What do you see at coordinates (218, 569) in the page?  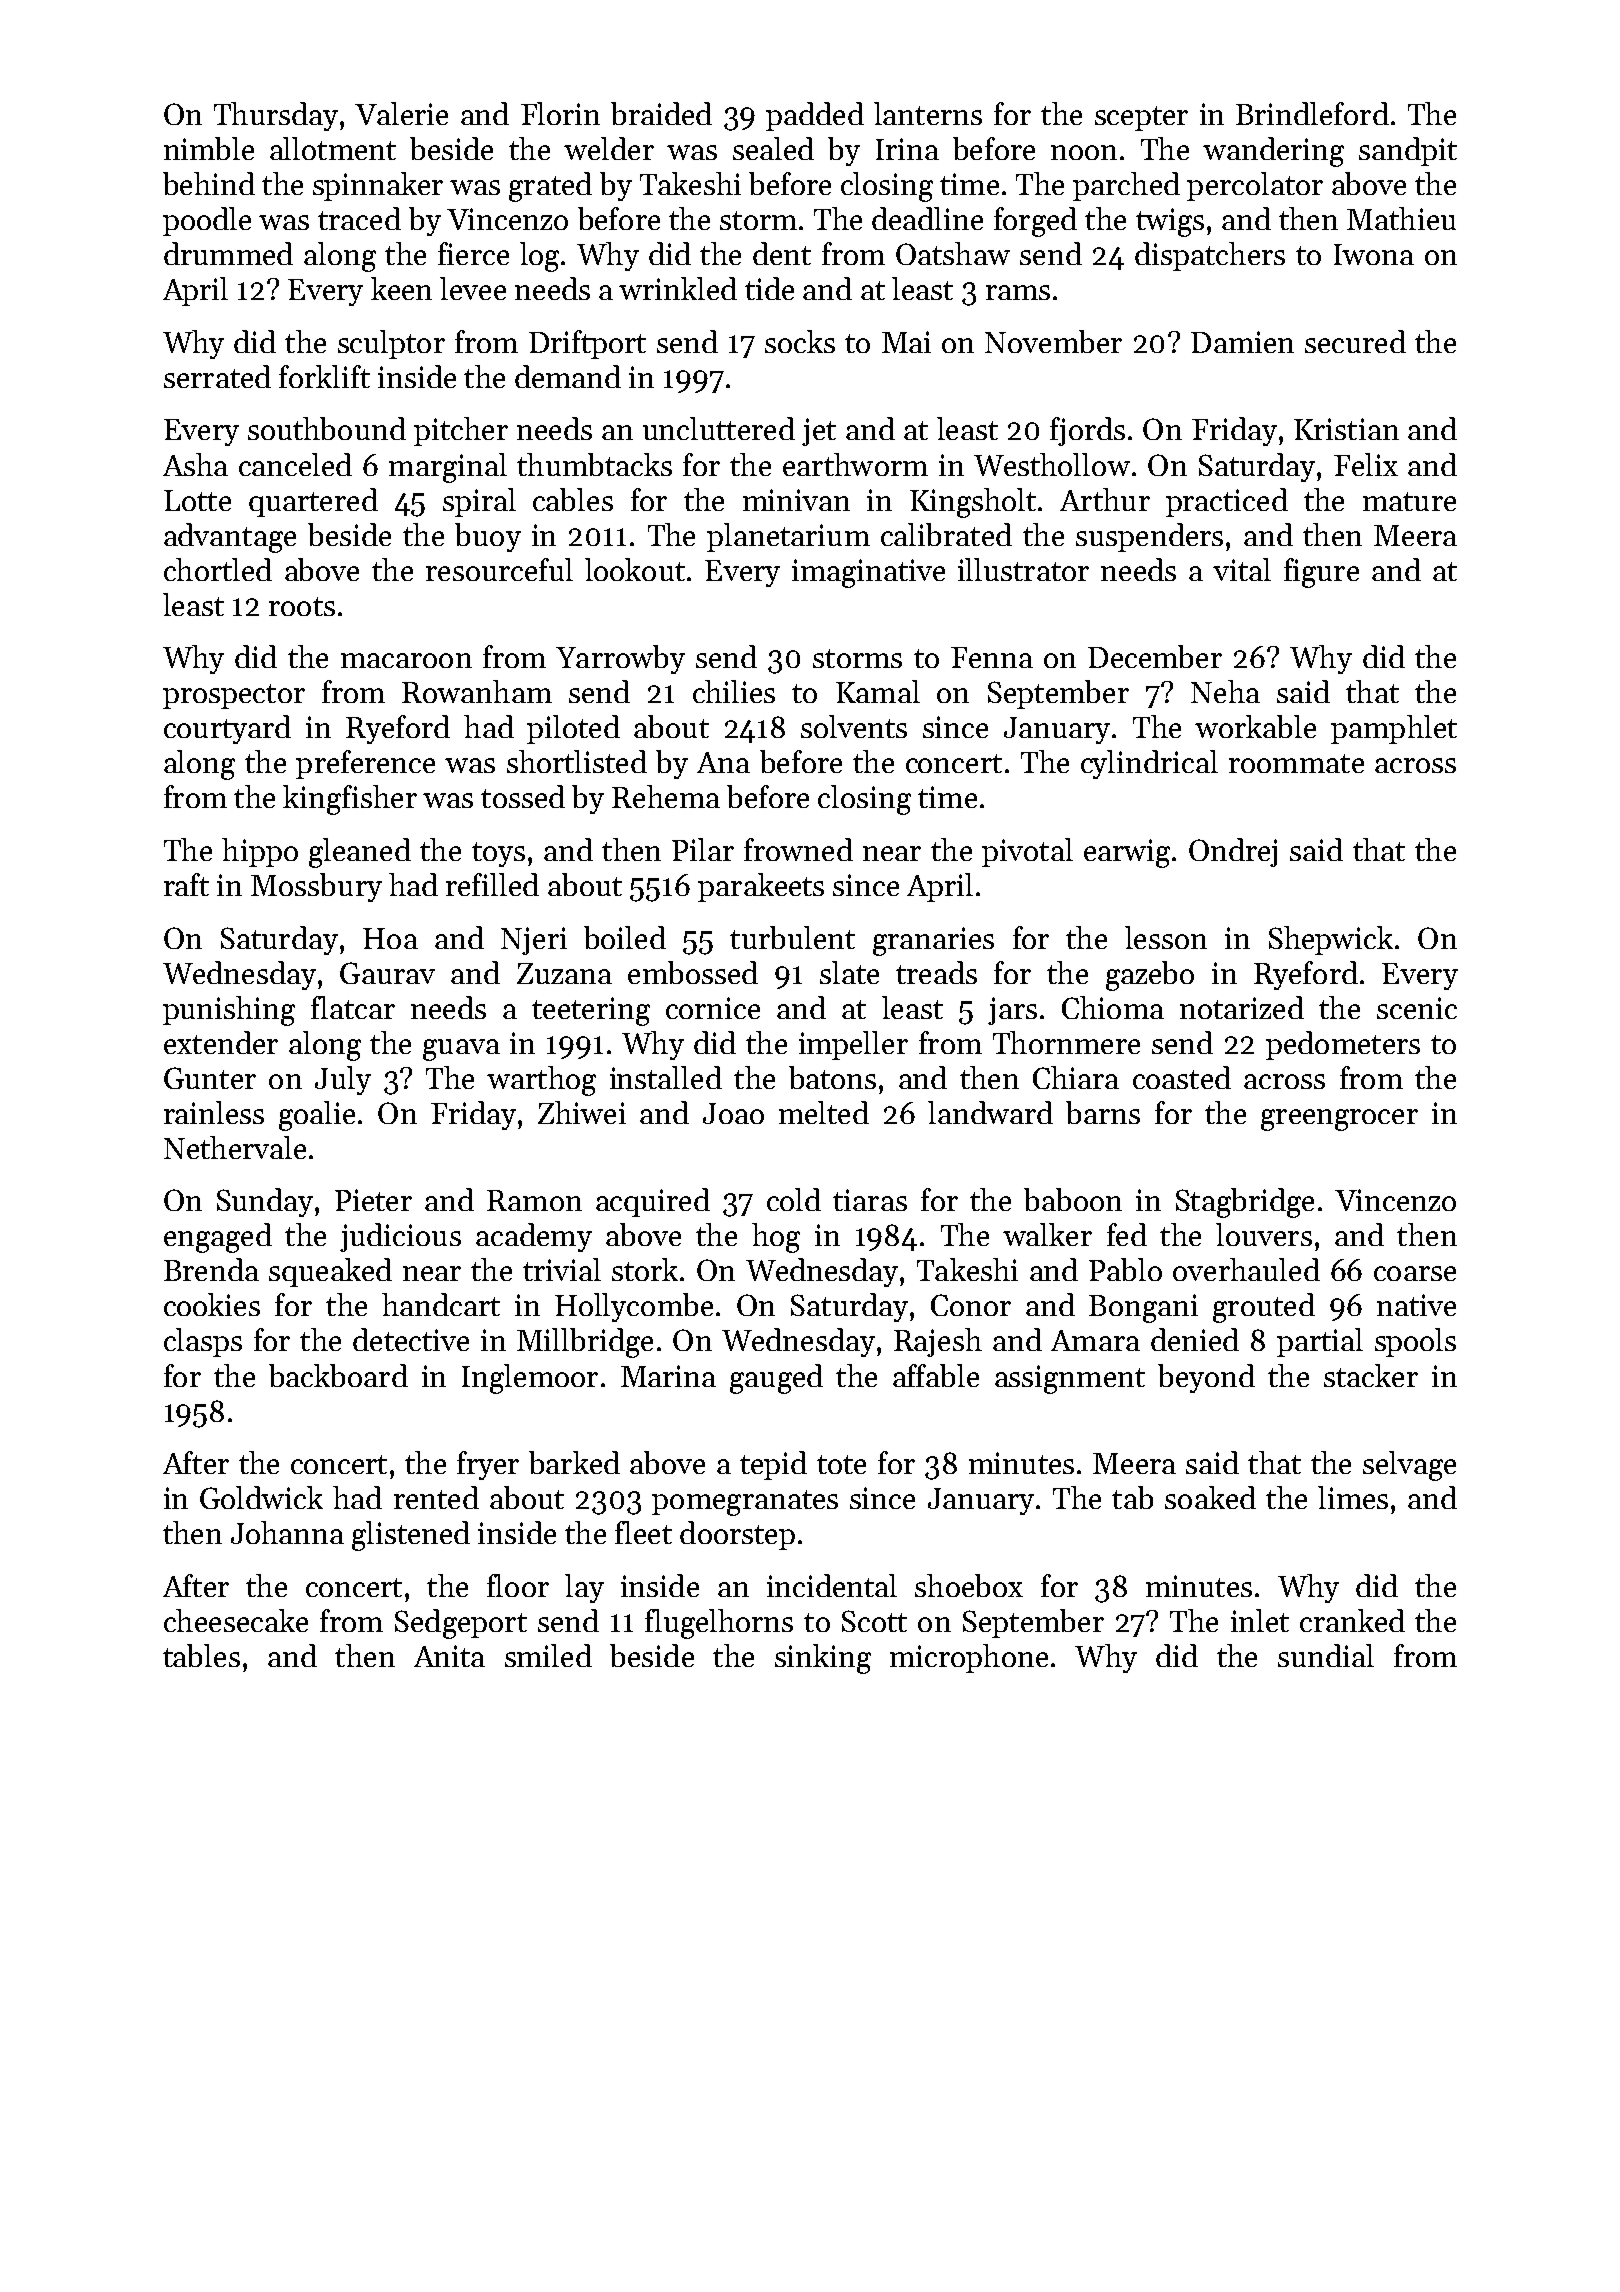 I see `chortled` at bounding box center [218, 569].
